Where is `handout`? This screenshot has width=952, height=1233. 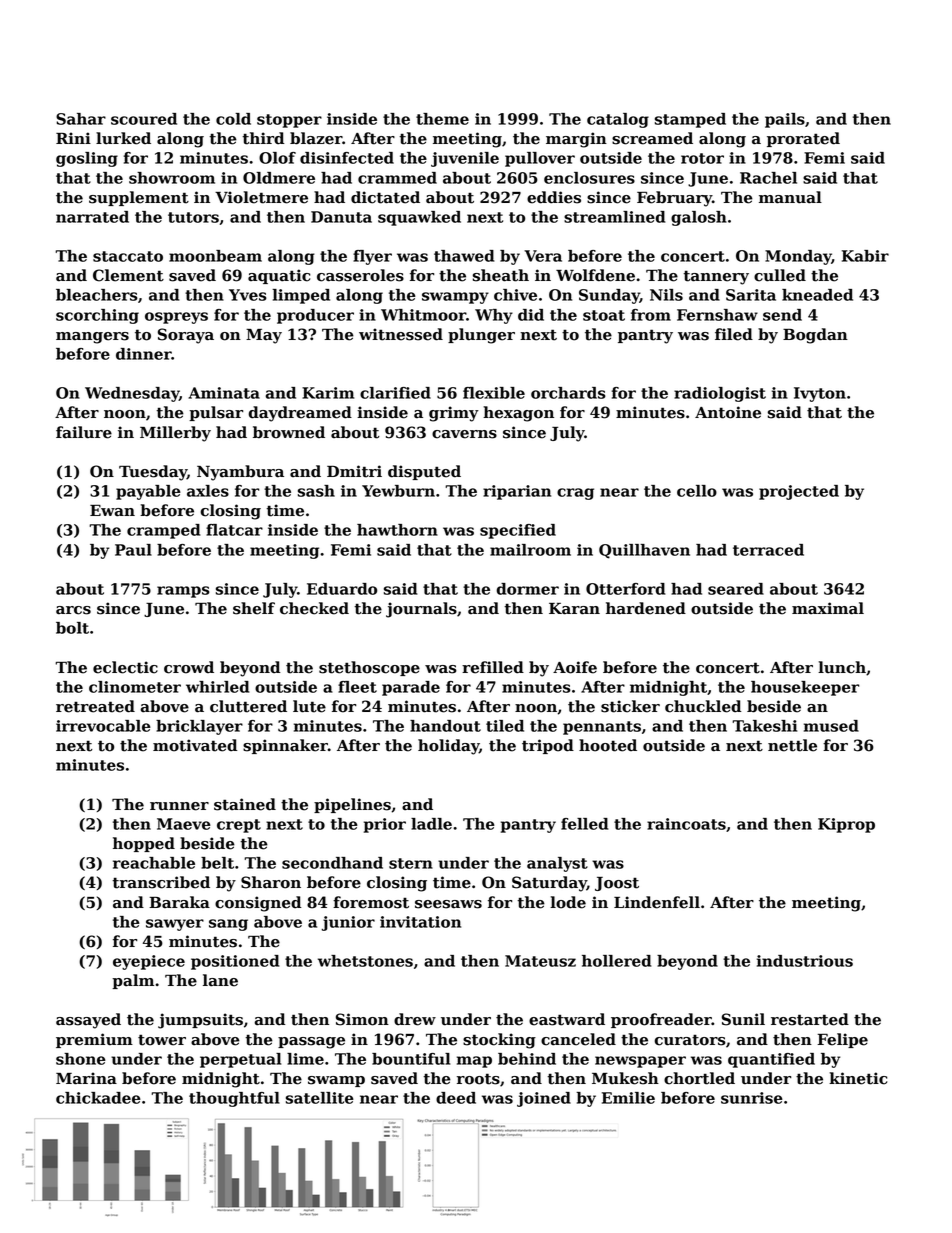 handout is located at coordinates (445, 726).
